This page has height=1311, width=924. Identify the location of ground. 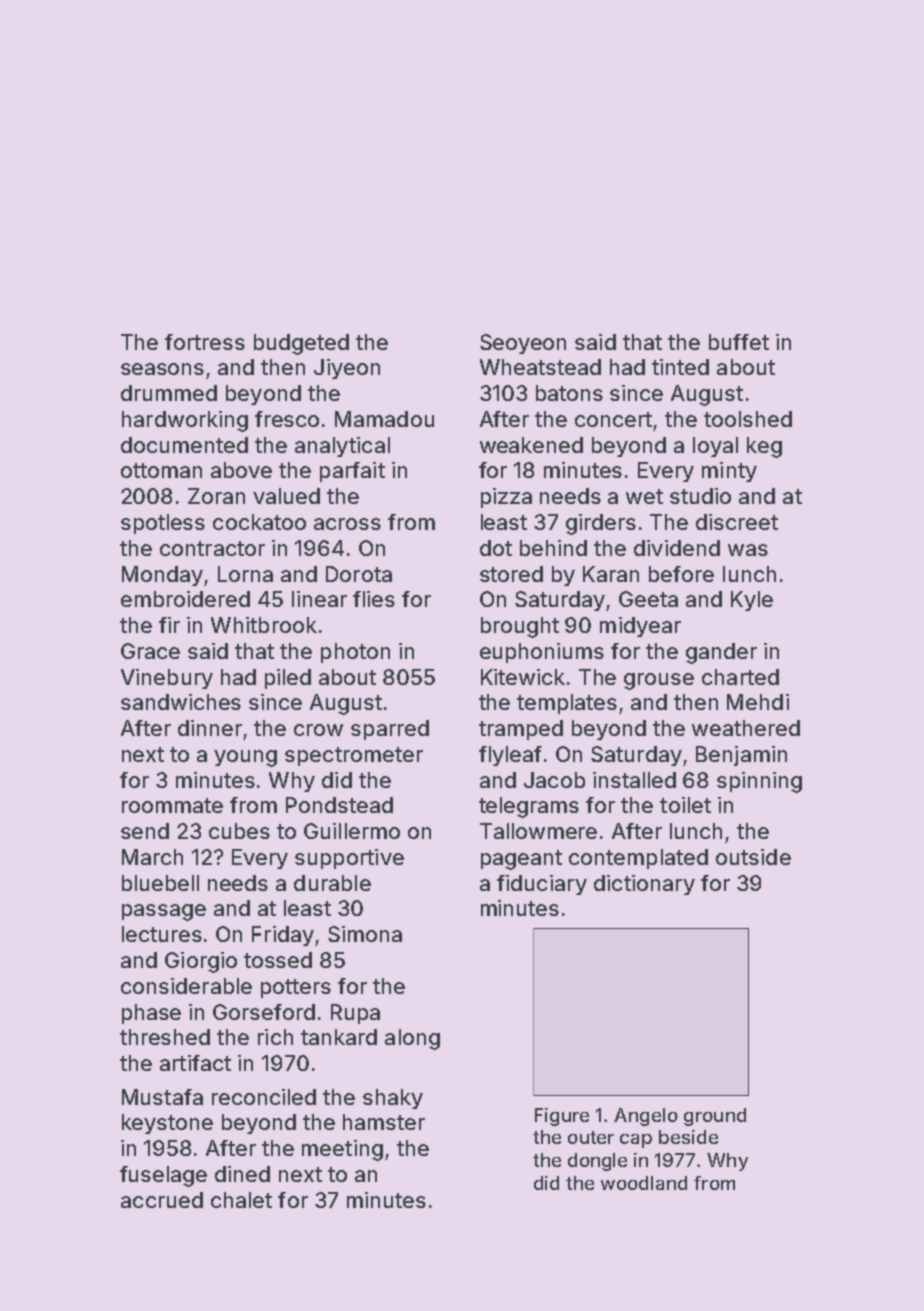
(715, 1117).
